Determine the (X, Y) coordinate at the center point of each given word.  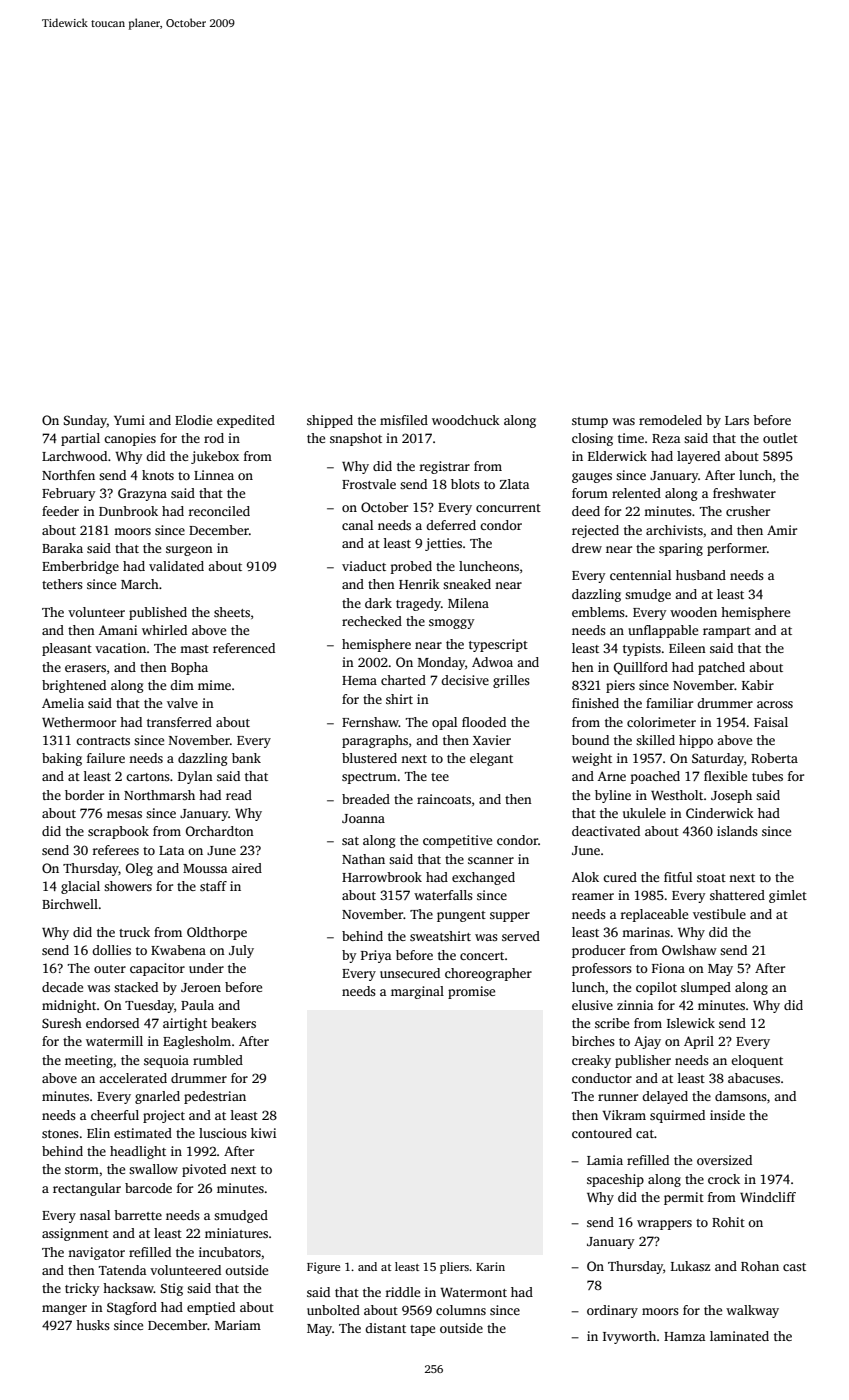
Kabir (758, 685)
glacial (80, 887)
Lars (737, 420)
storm (82, 1170)
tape (422, 1330)
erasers (85, 668)
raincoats (444, 799)
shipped (330, 421)
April (699, 1042)
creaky (591, 1061)
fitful (678, 877)
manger (64, 1310)
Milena (468, 603)
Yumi (129, 420)
